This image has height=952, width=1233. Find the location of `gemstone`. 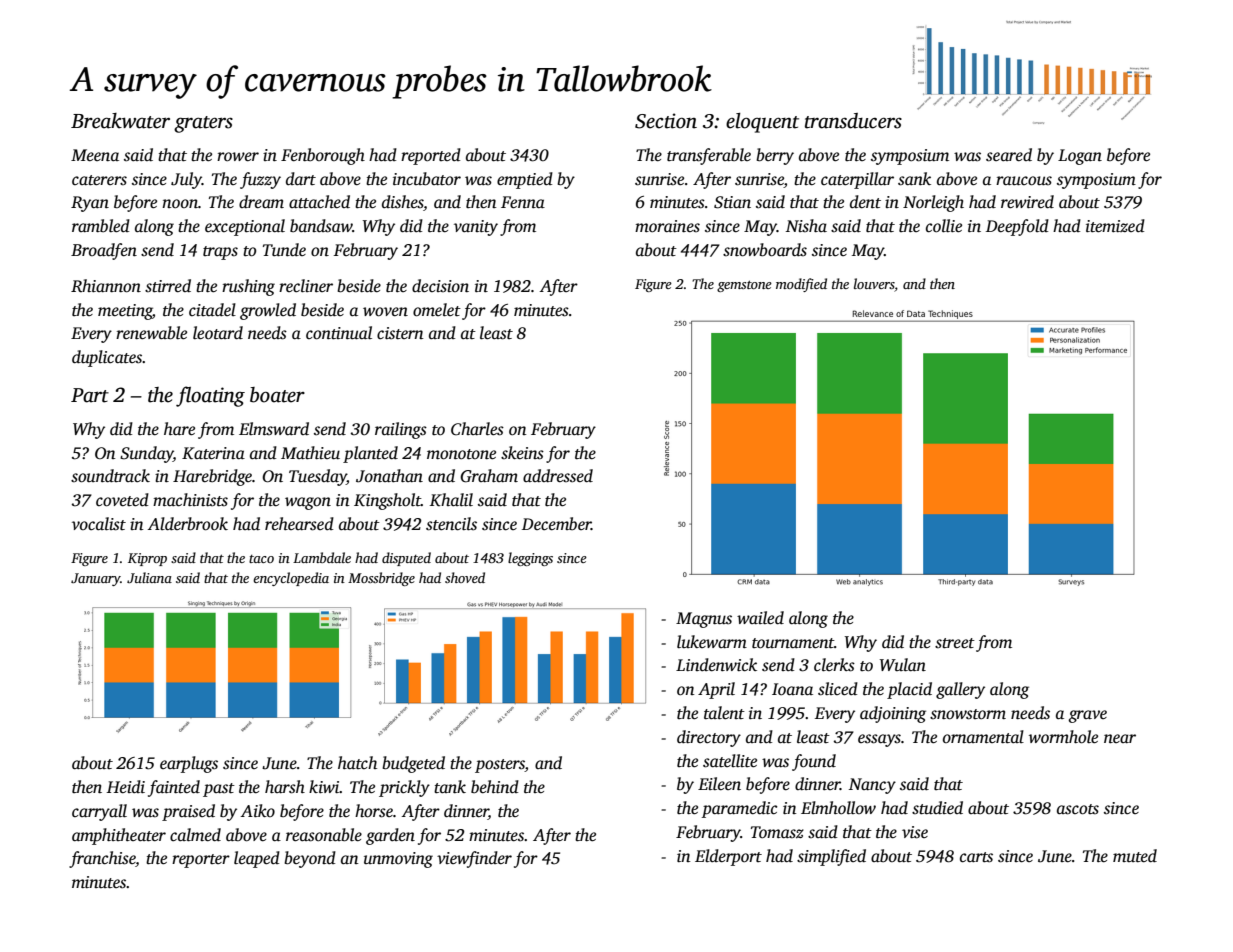

gemstone is located at coordinates (744, 286).
